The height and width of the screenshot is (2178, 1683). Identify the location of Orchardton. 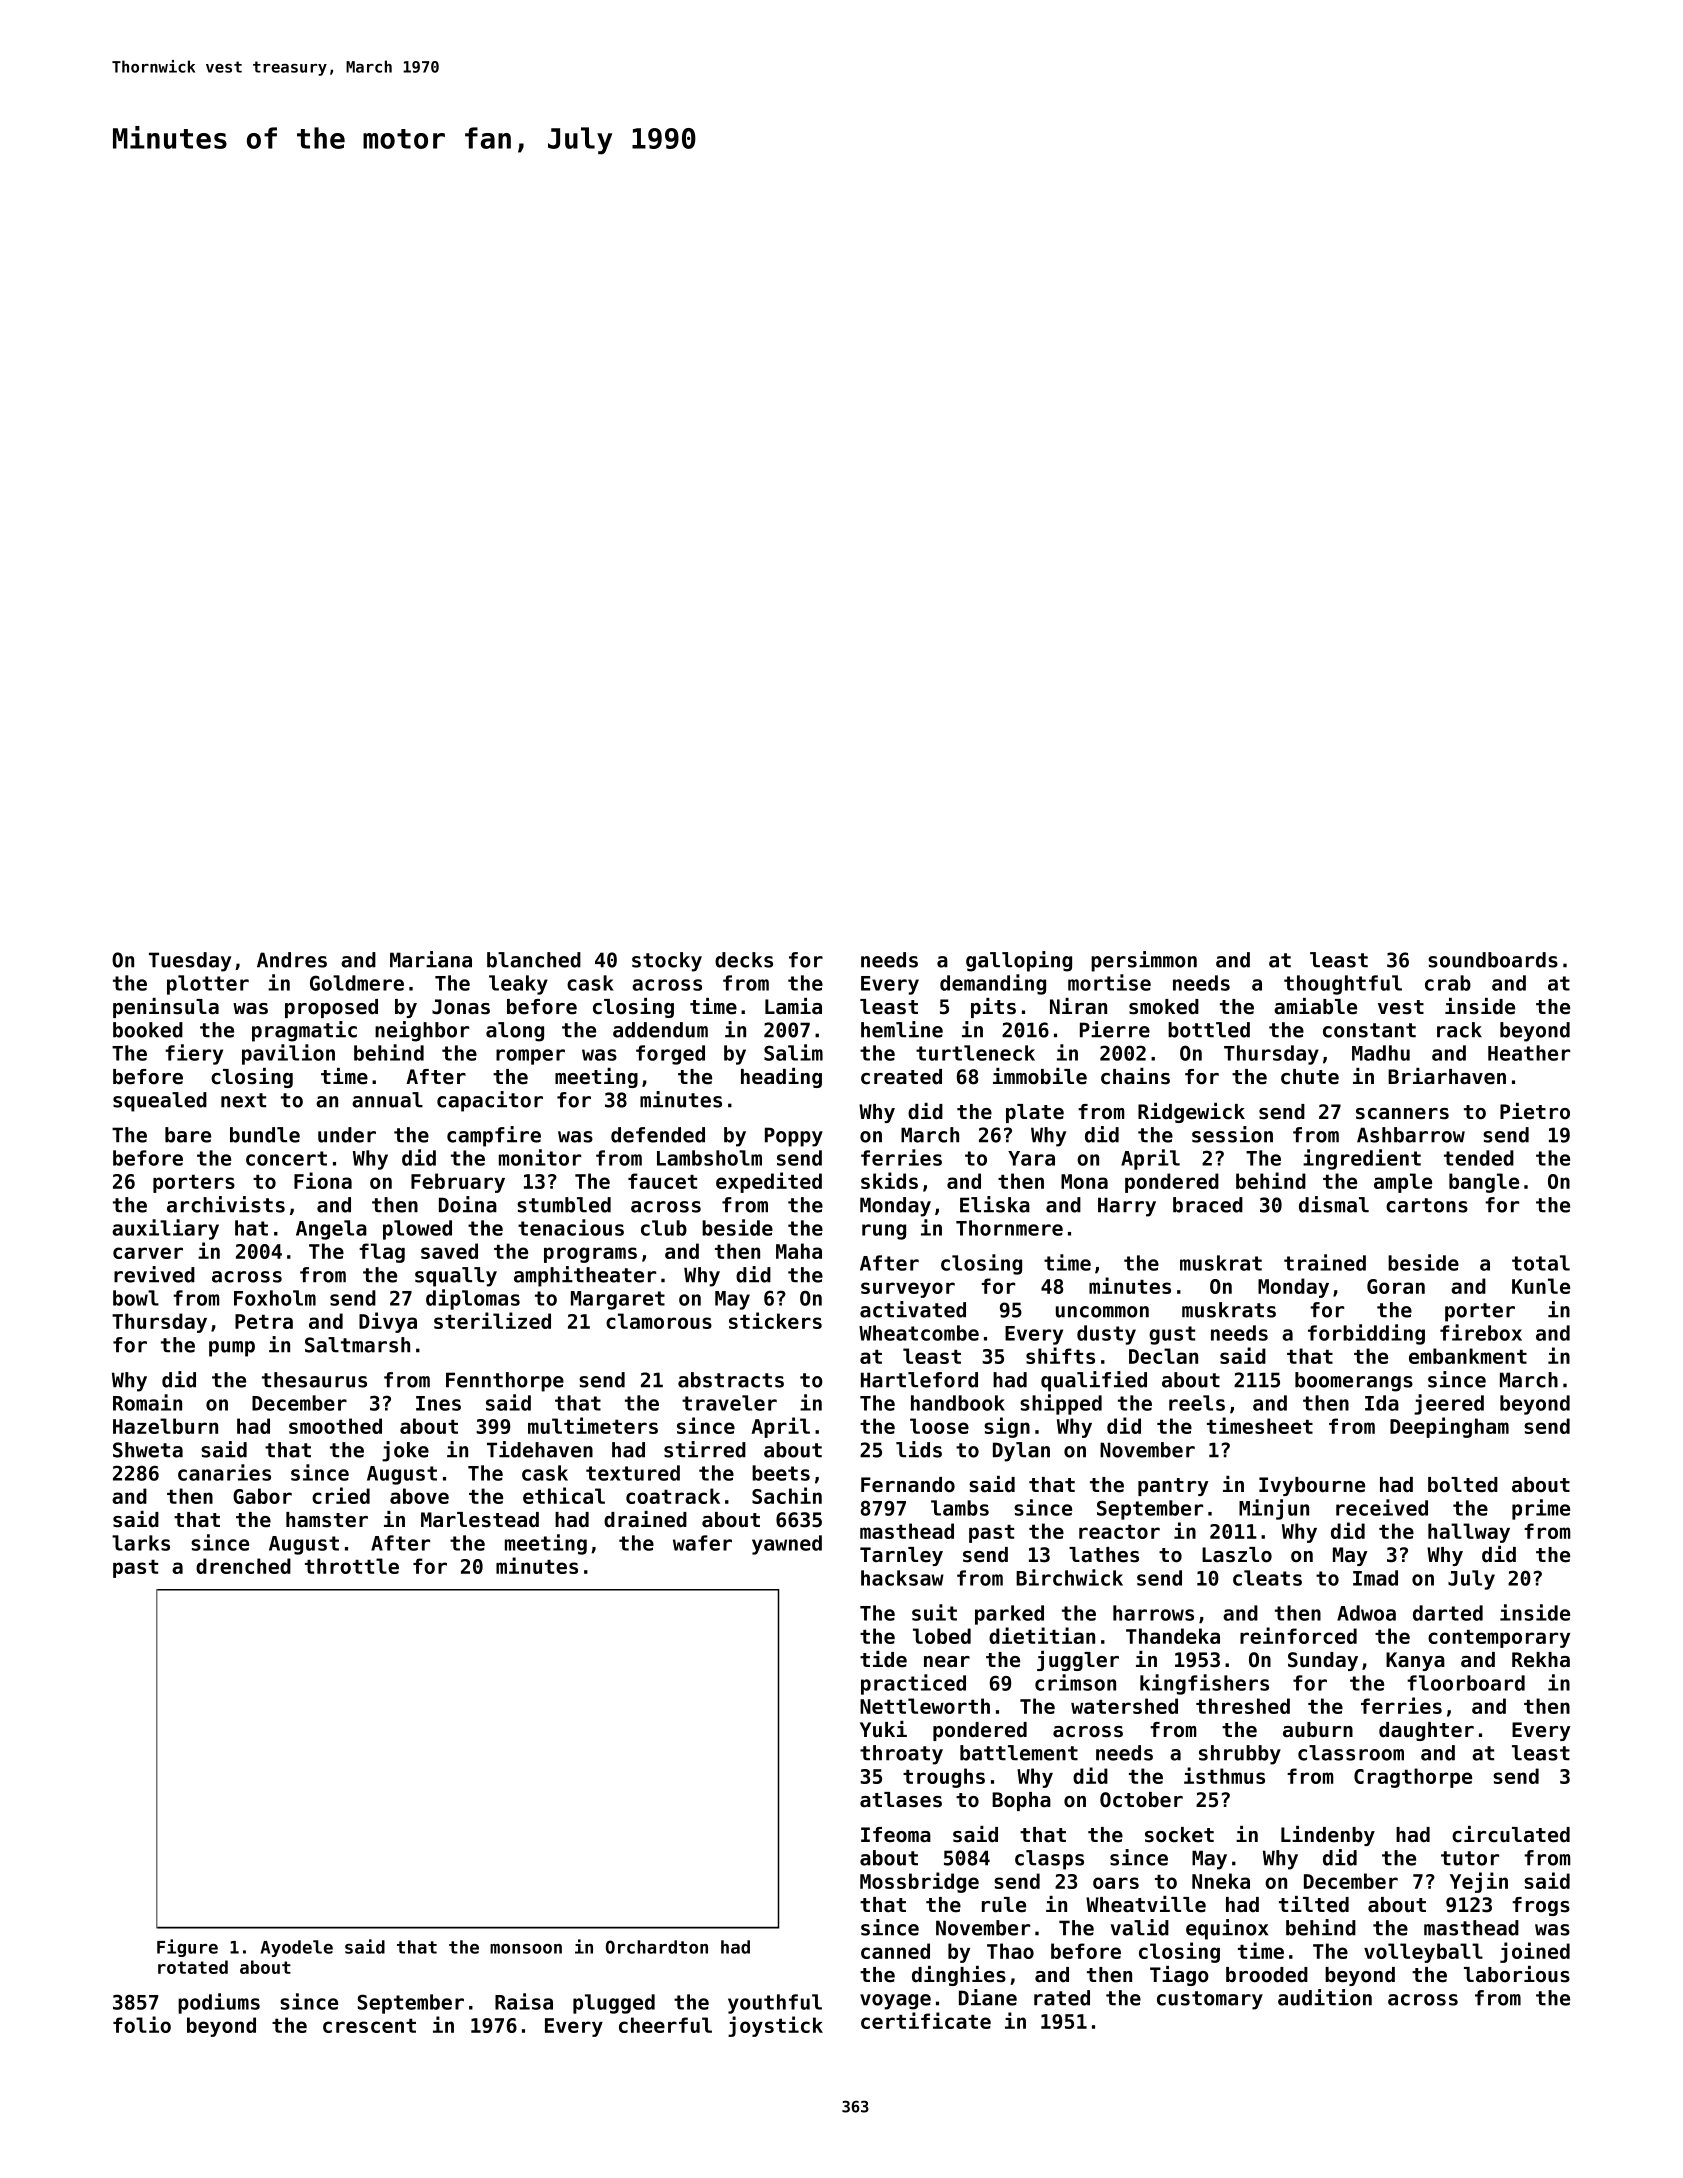
(657, 1947).
